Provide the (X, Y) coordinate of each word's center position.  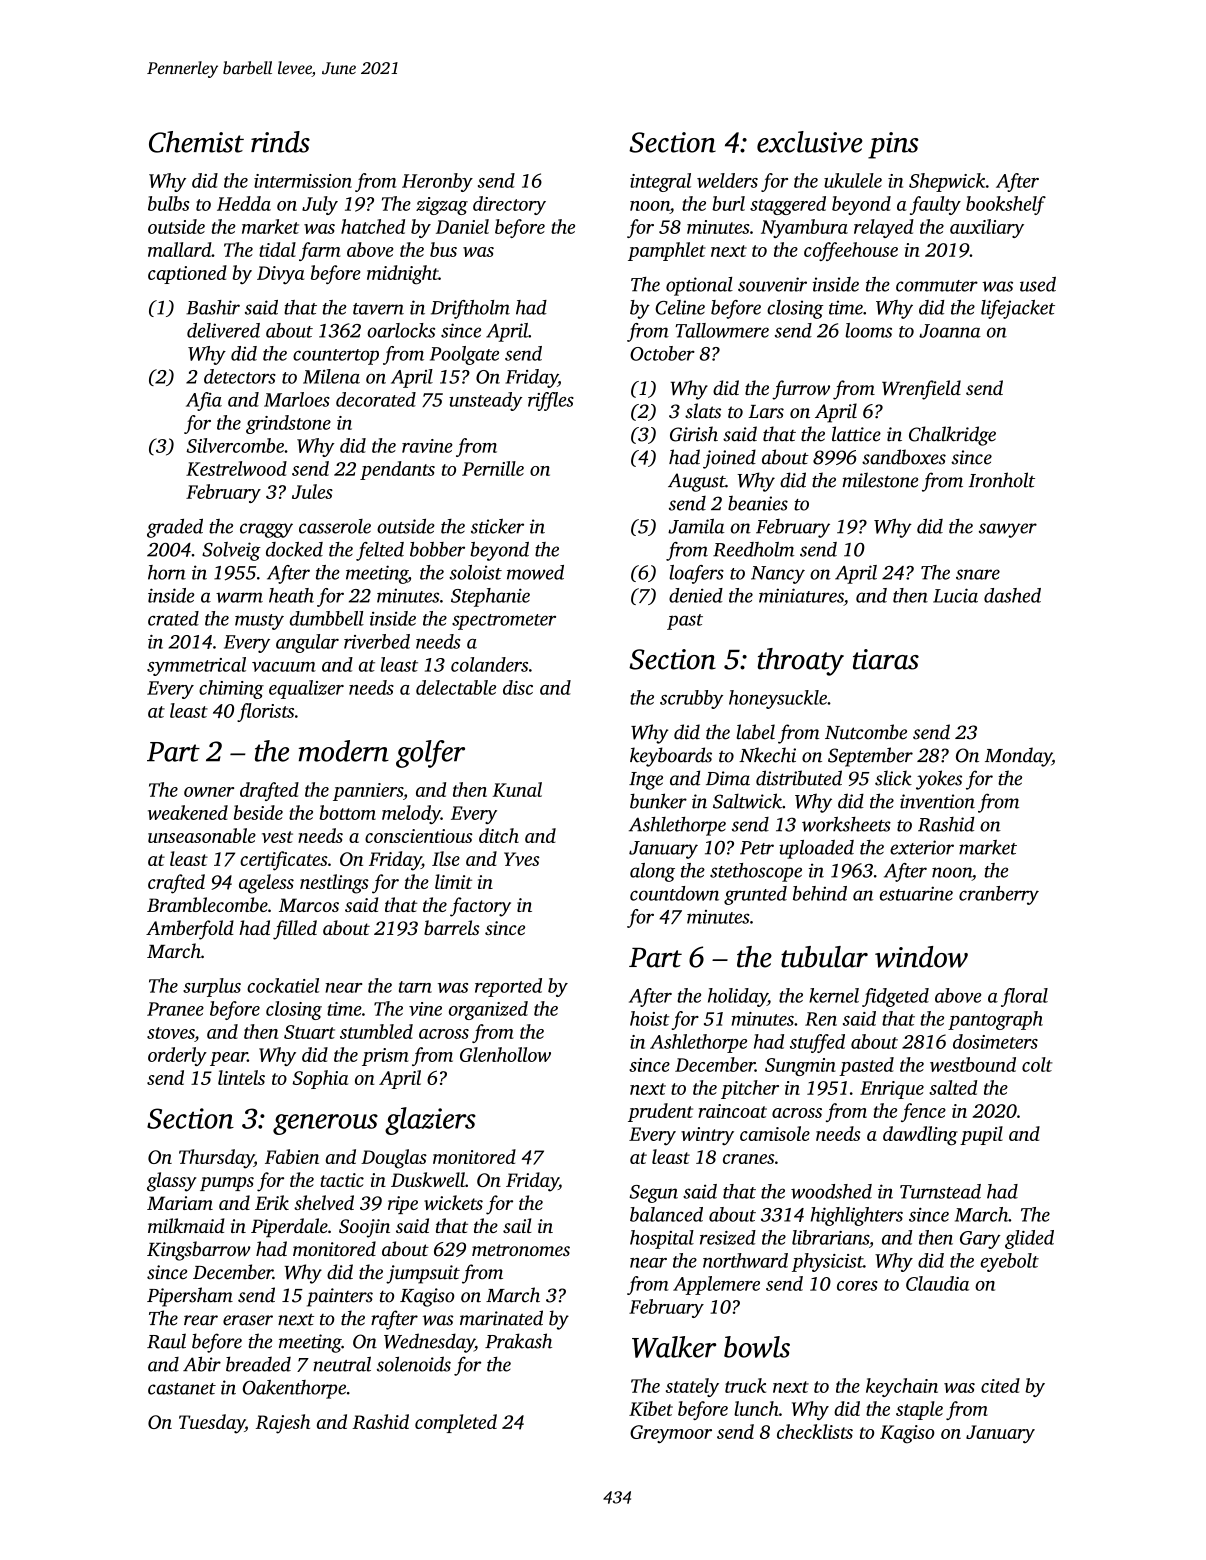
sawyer (1008, 530)
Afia (204, 401)
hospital (662, 1239)
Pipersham (190, 1297)
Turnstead (940, 1191)
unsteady (485, 401)
